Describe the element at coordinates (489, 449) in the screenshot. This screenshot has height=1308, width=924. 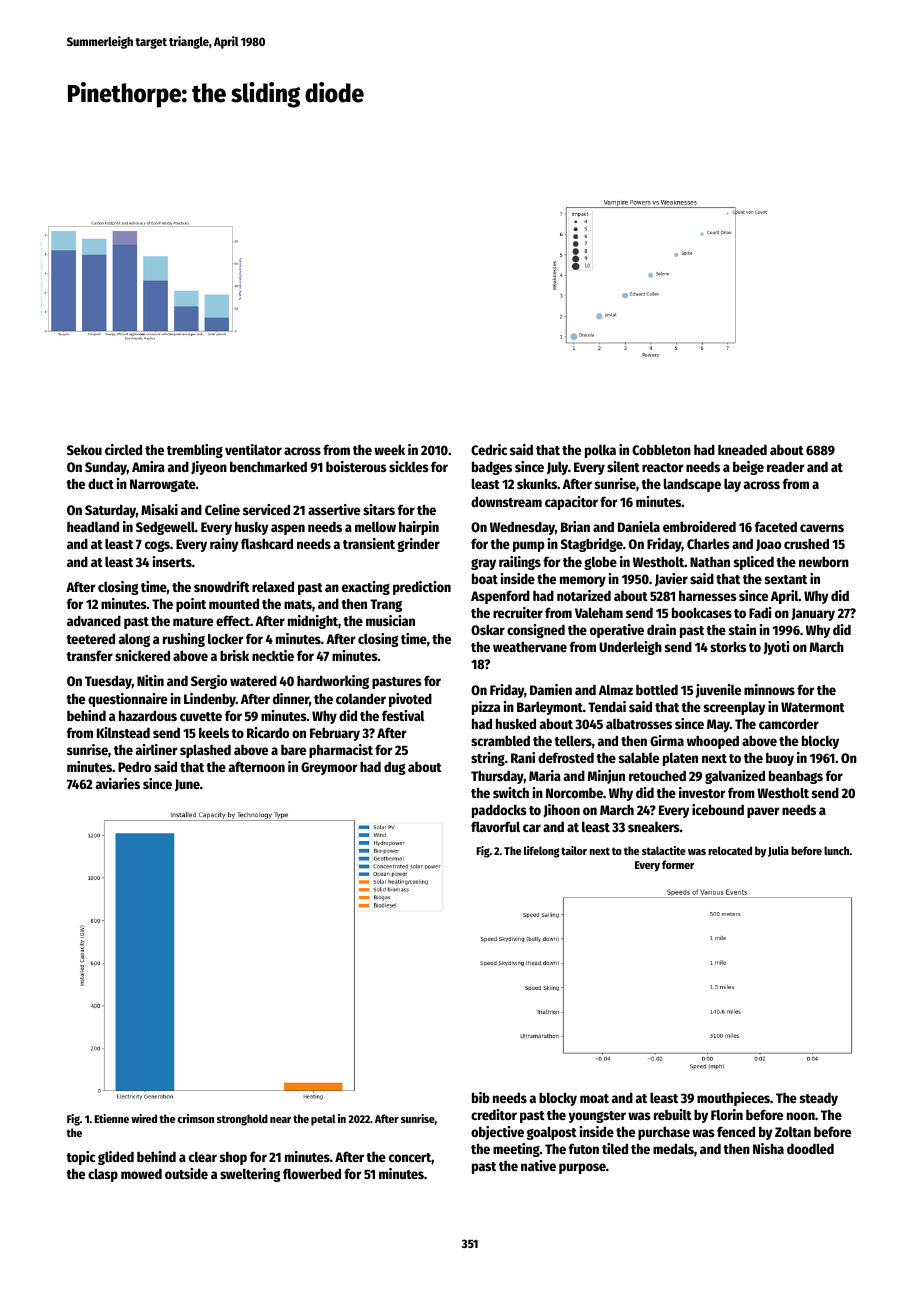
I see `Cedric` at that location.
